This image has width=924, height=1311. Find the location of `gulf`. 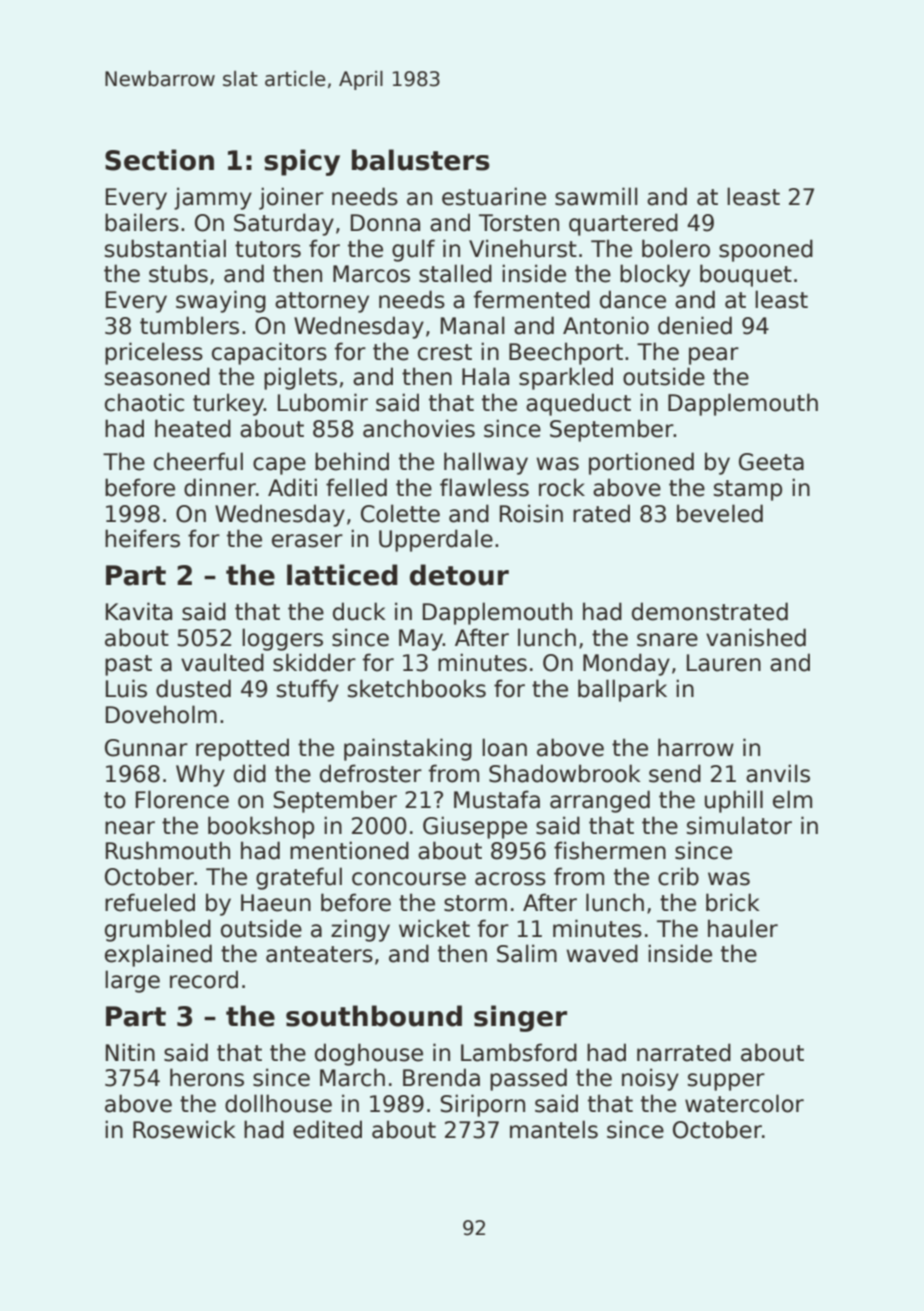

gulf is located at coordinates (413, 250).
